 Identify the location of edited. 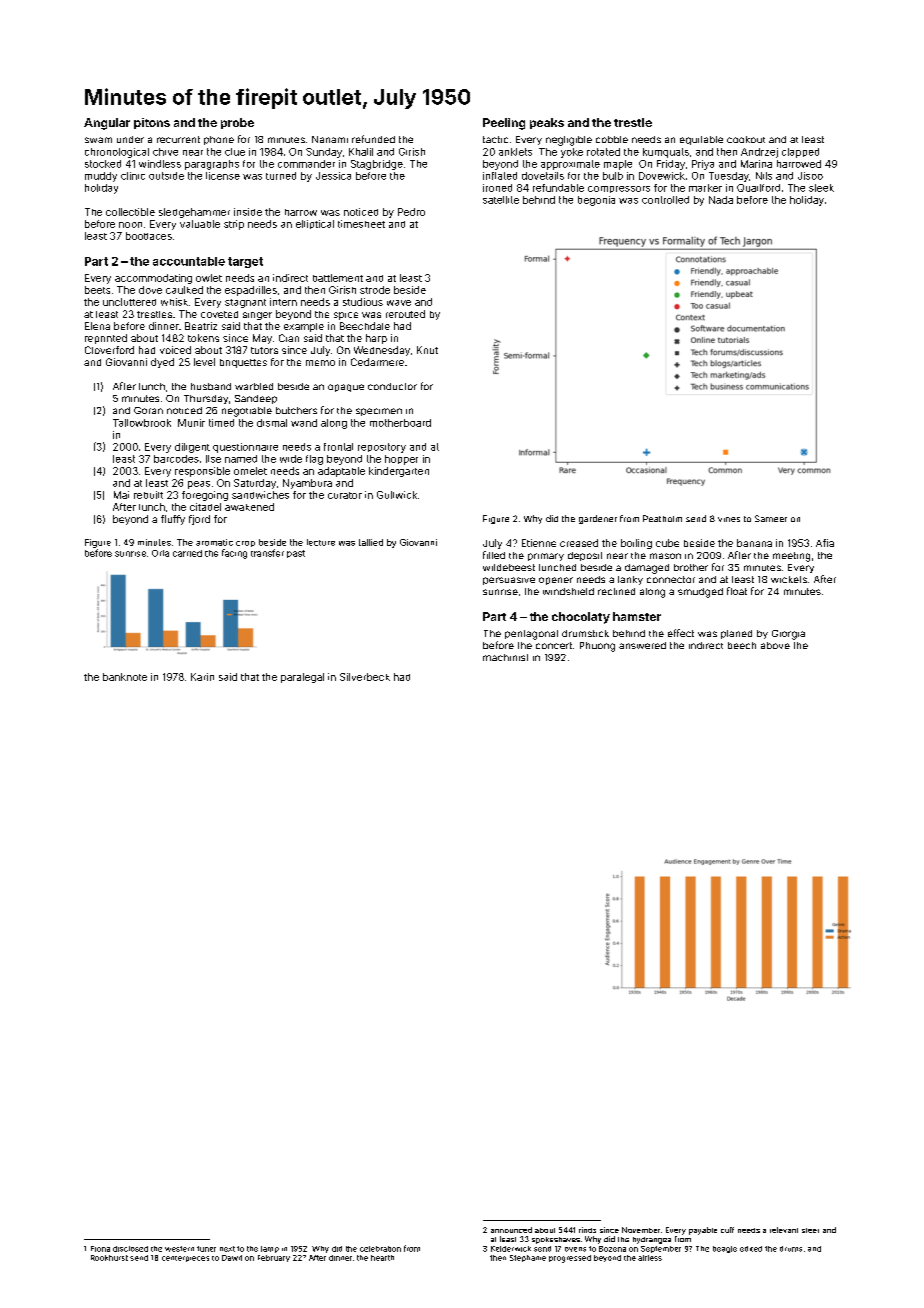
(751, 1249).
